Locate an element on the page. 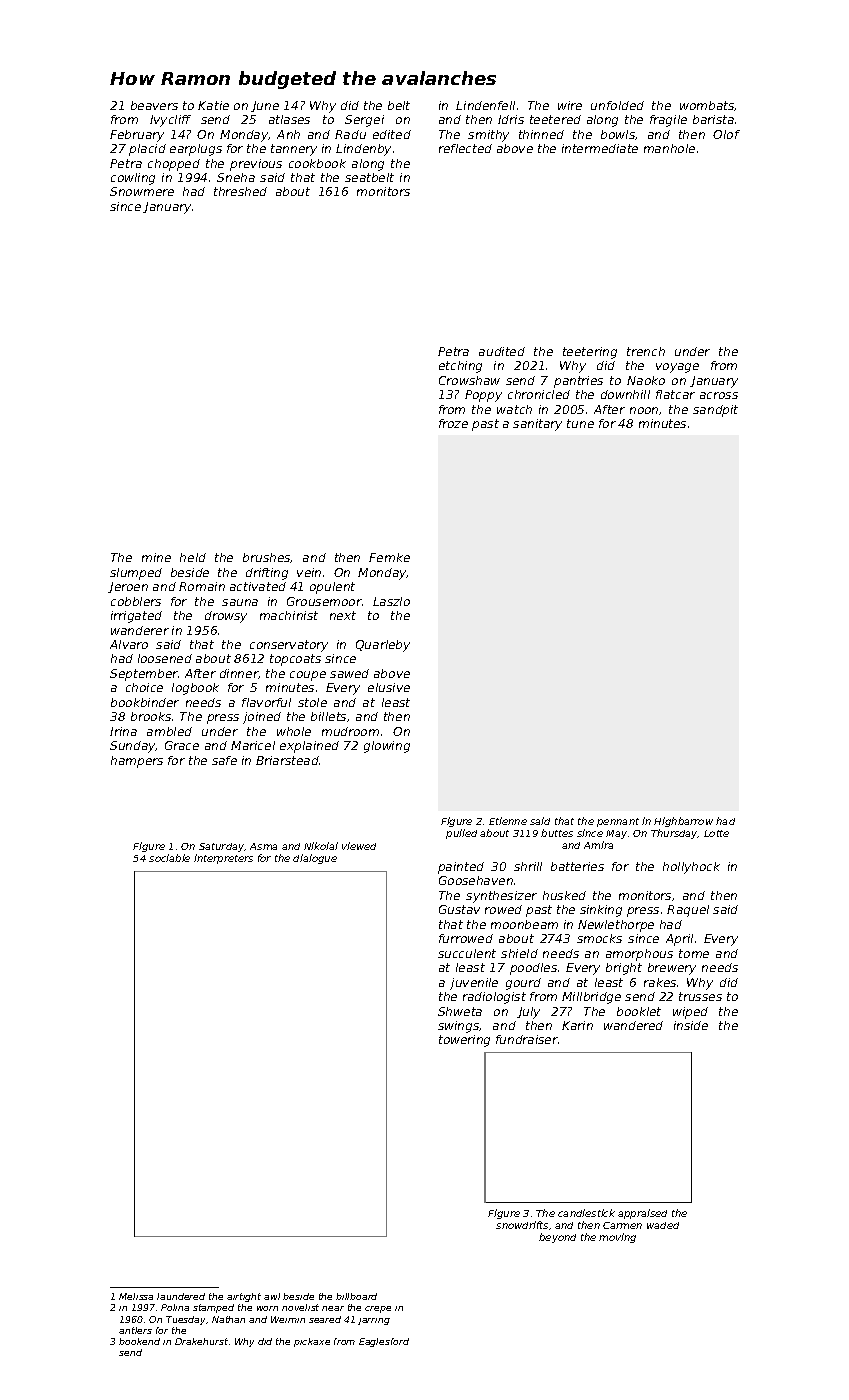  wombats is located at coordinates (707, 106).
